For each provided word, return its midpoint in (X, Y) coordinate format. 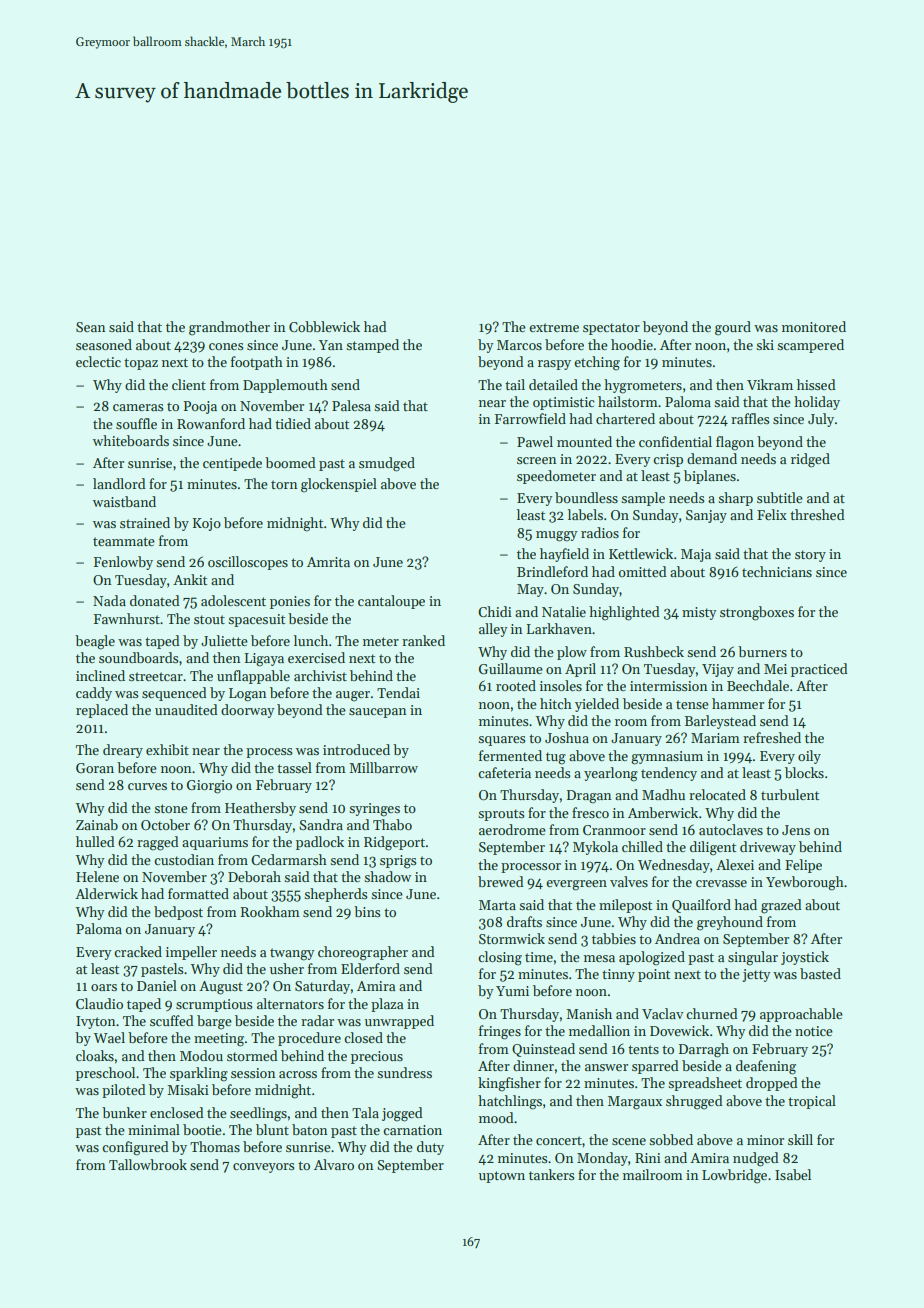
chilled (642, 846)
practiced (819, 670)
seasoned (104, 344)
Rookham (270, 911)
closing (500, 958)
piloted (124, 1091)
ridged (810, 460)
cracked (138, 951)
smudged (387, 464)
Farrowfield (530, 418)
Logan (247, 695)
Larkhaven (559, 628)
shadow (387, 876)
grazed (781, 906)
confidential (675, 441)
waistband (124, 501)
